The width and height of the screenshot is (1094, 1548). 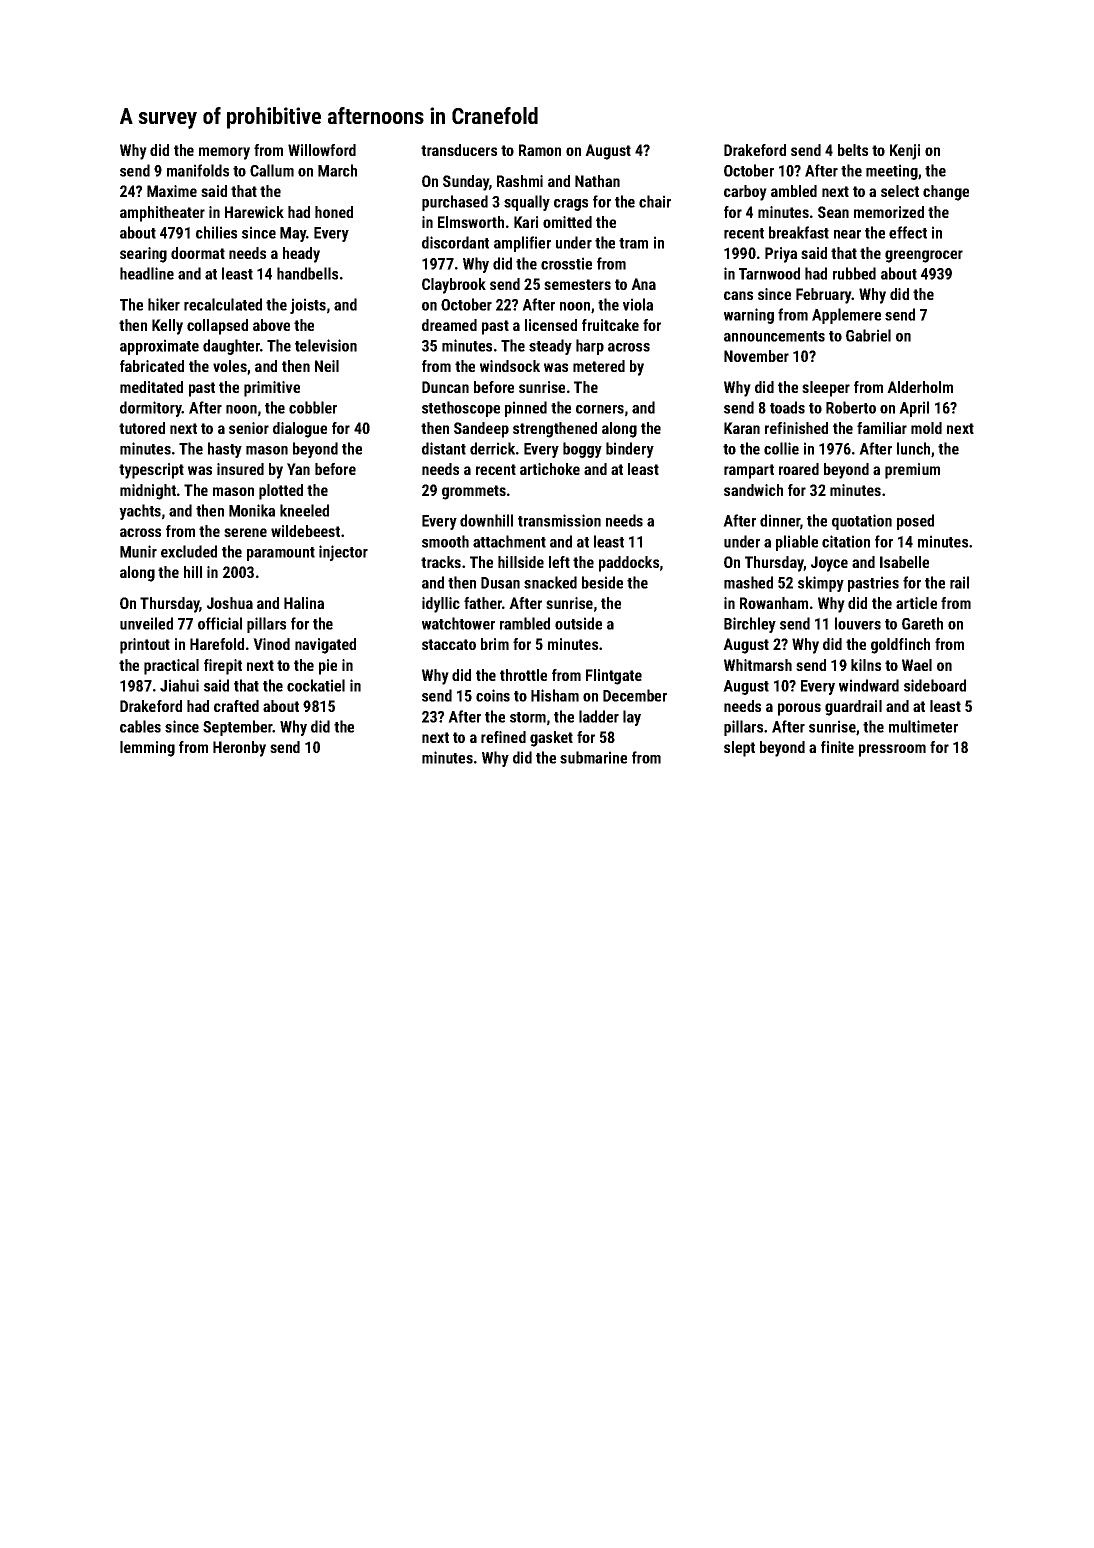 I want to click on midnight, so click(x=148, y=492).
